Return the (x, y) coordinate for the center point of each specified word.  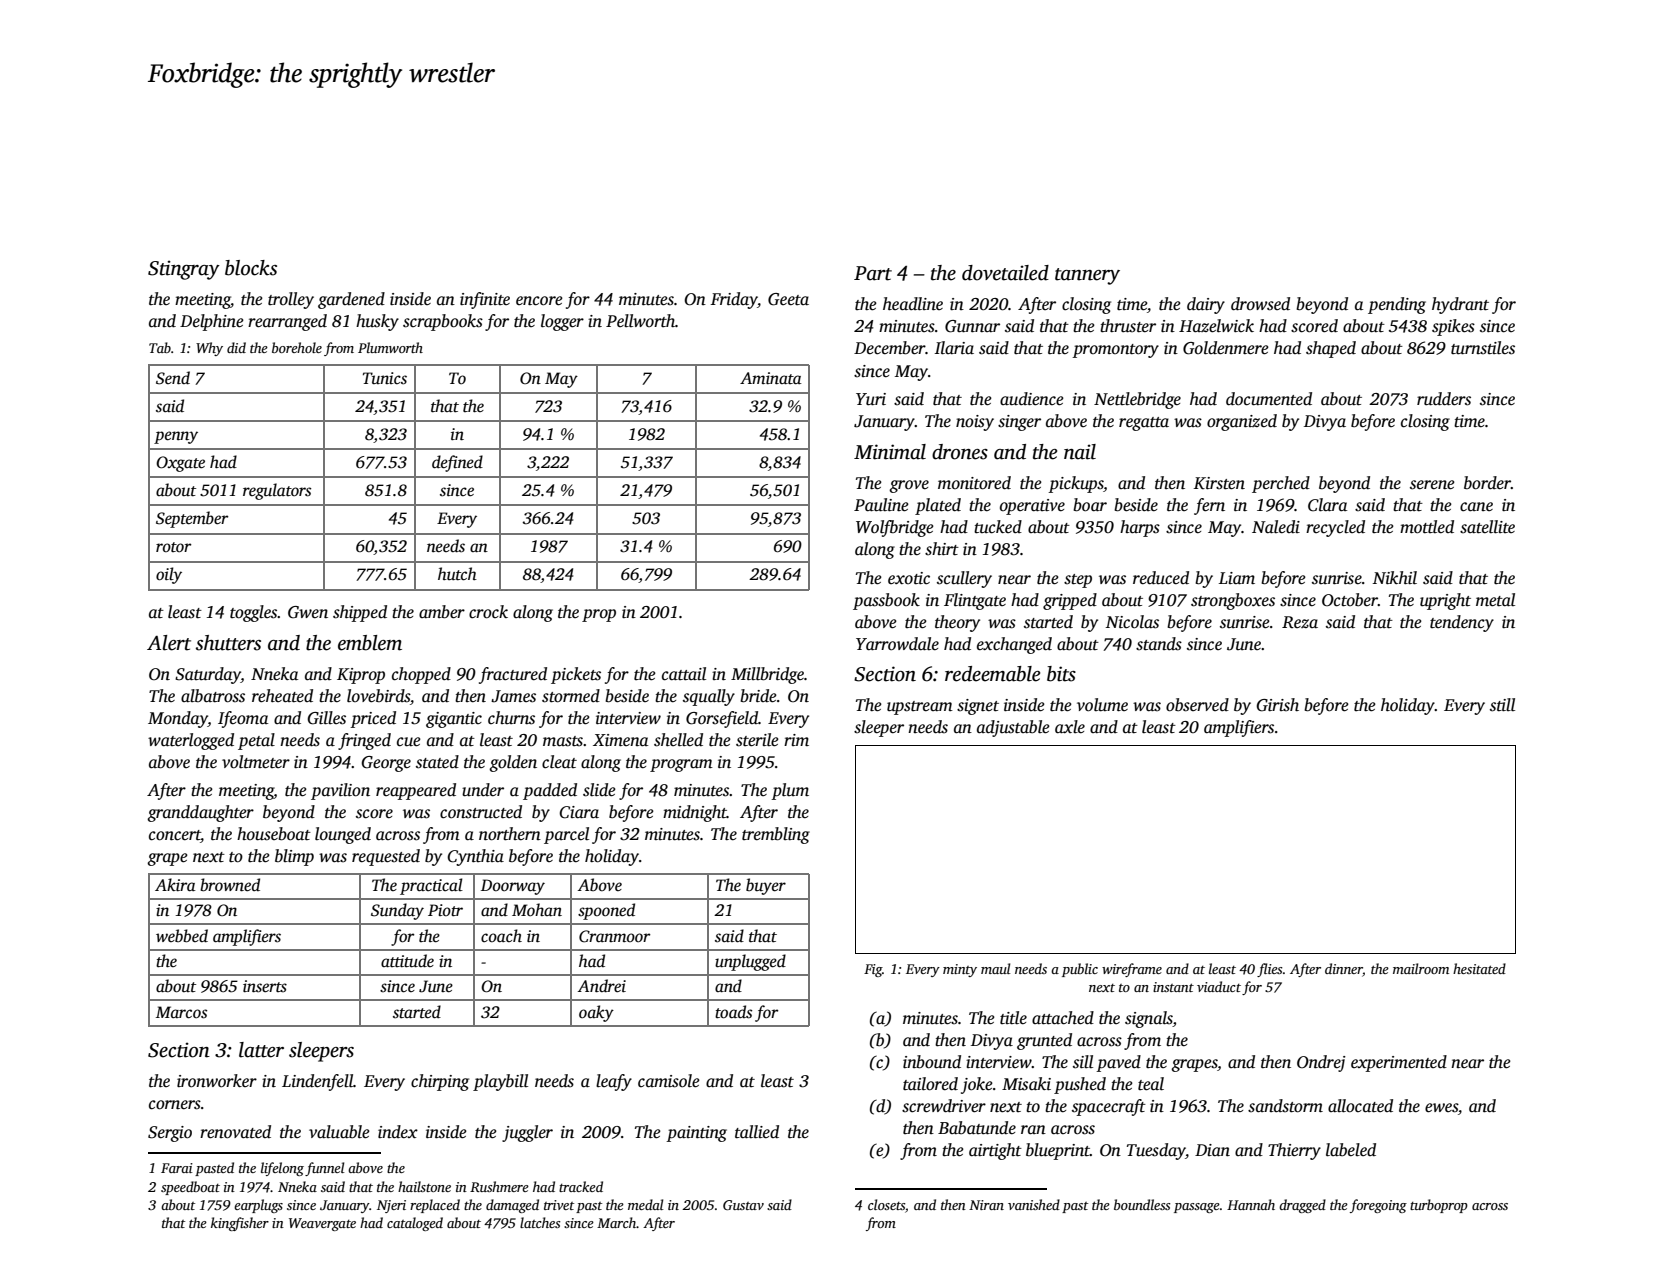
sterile (757, 740)
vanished (1034, 1204)
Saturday (208, 675)
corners (175, 1105)
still (1502, 705)
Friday (734, 300)
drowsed (1260, 304)
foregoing (1378, 1206)
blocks (251, 268)
